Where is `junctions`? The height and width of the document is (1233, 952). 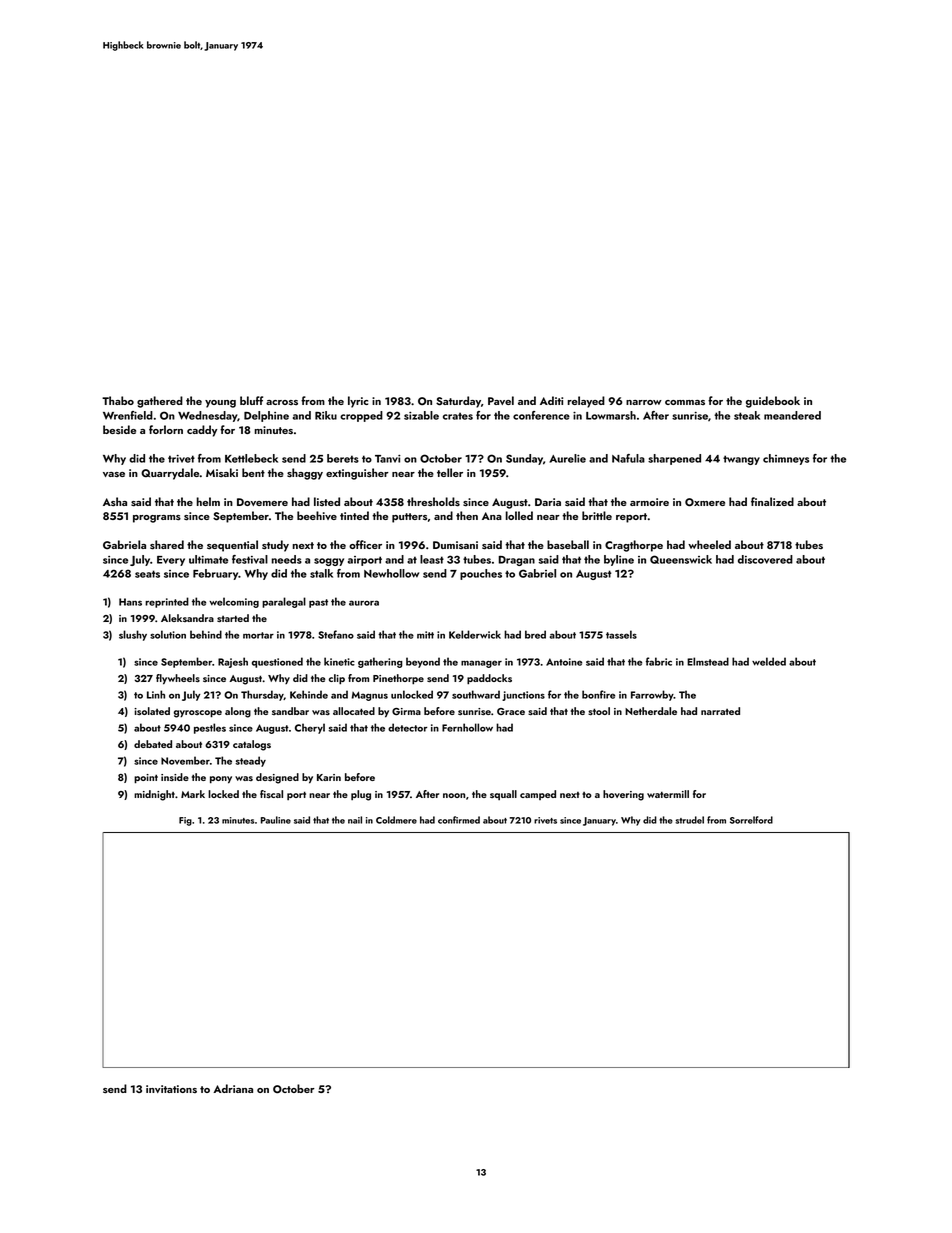
junctions is located at coordinates (523, 696).
